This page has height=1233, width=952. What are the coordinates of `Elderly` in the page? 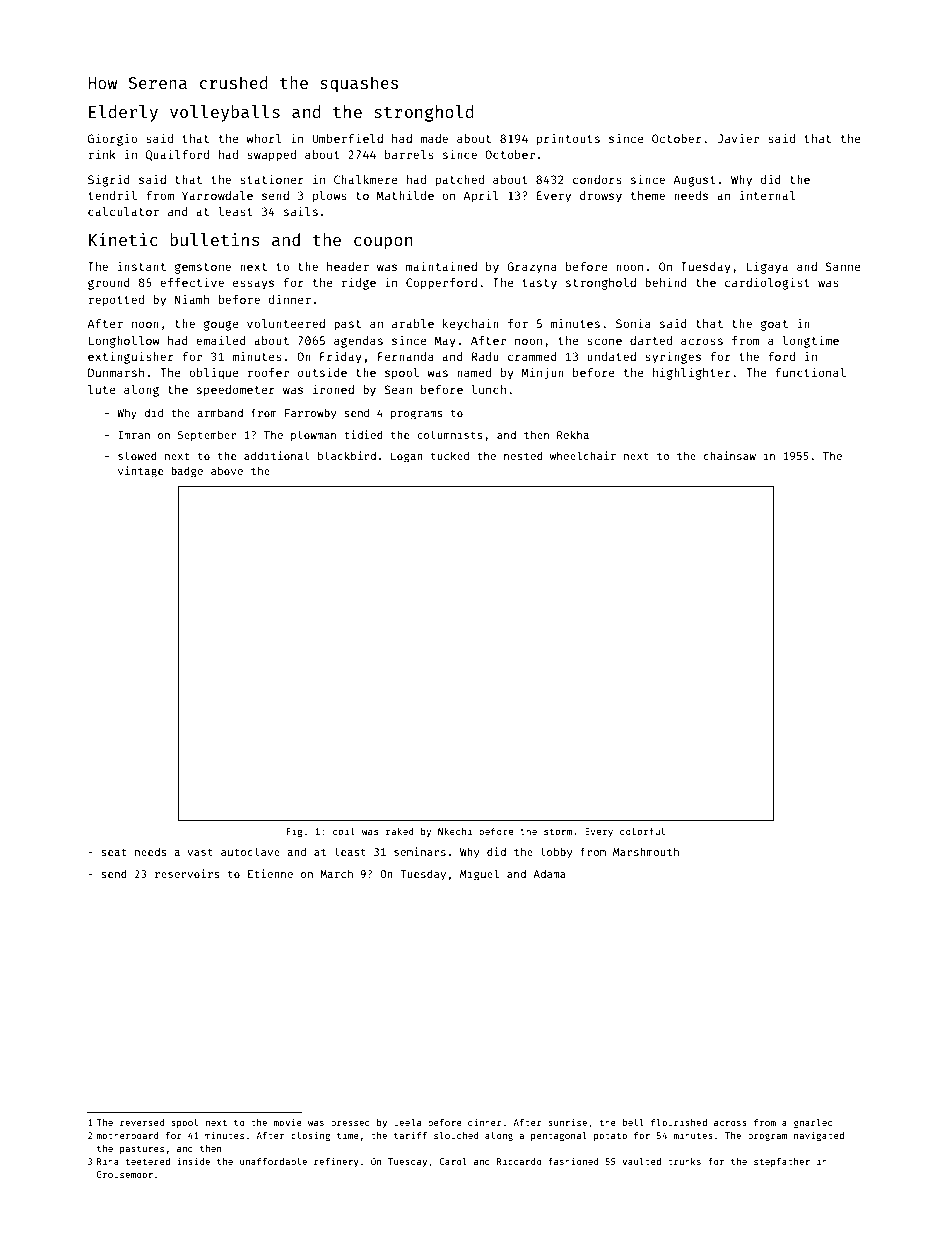 It's located at (123, 113).
